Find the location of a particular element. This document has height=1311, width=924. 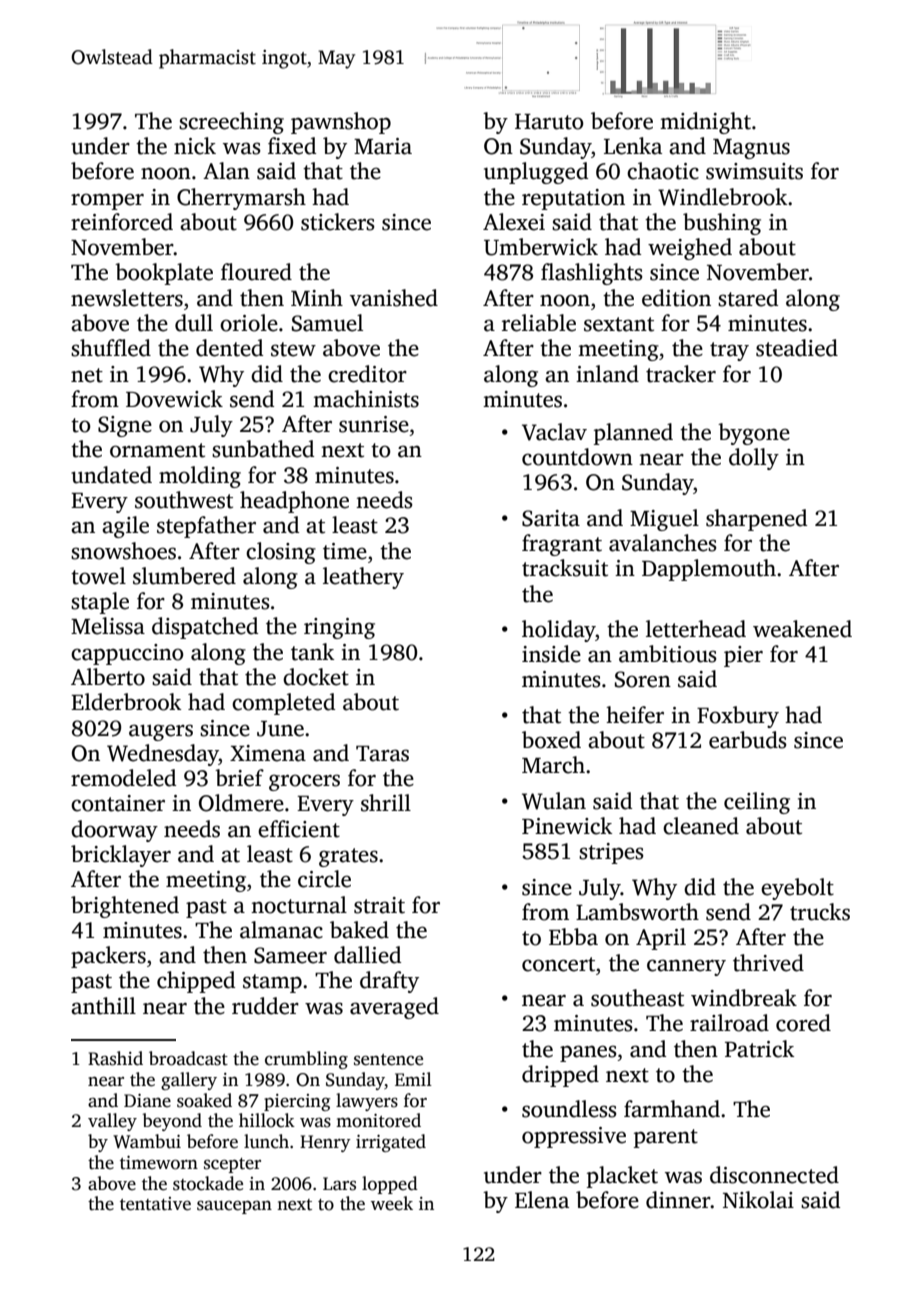

stepfather is located at coordinates (206, 527).
